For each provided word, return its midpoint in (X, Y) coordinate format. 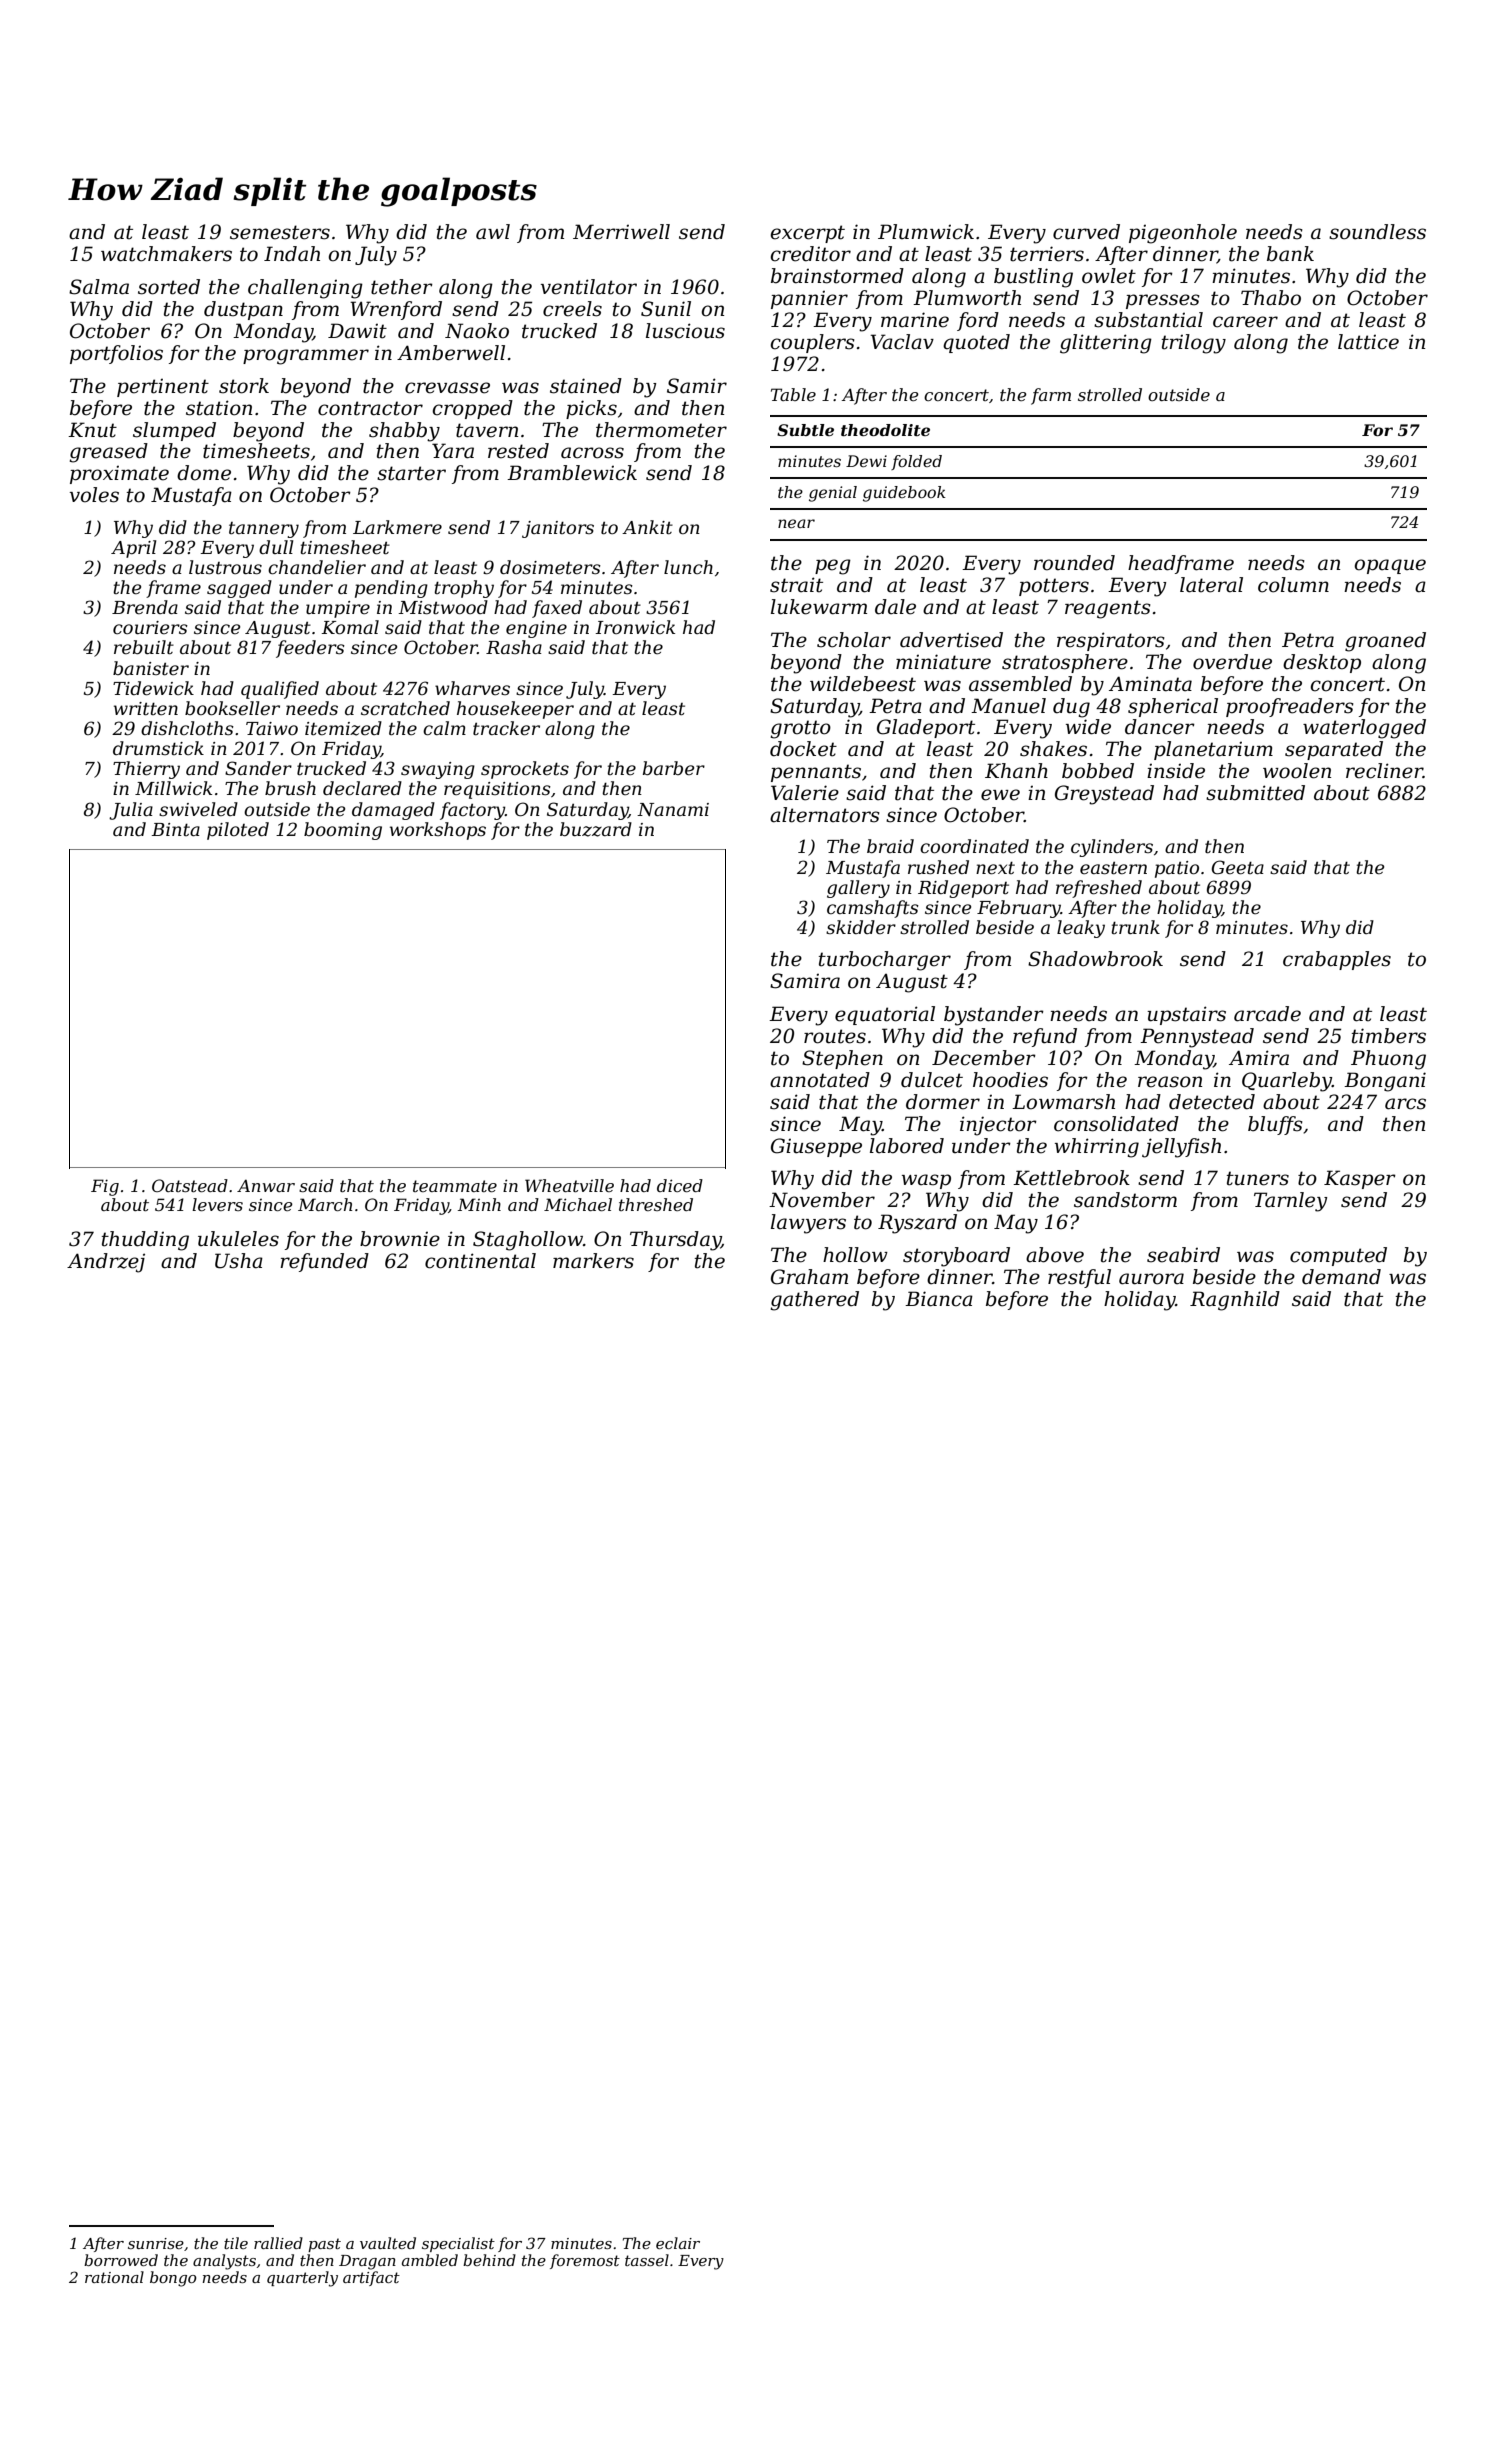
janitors (558, 529)
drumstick (158, 748)
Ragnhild (1235, 1301)
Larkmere (397, 527)
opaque (1390, 566)
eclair (678, 2243)
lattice (1368, 342)
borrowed (121, 2260)
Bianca (939, 1299)
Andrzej (106, 1263)
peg (833, 567)
